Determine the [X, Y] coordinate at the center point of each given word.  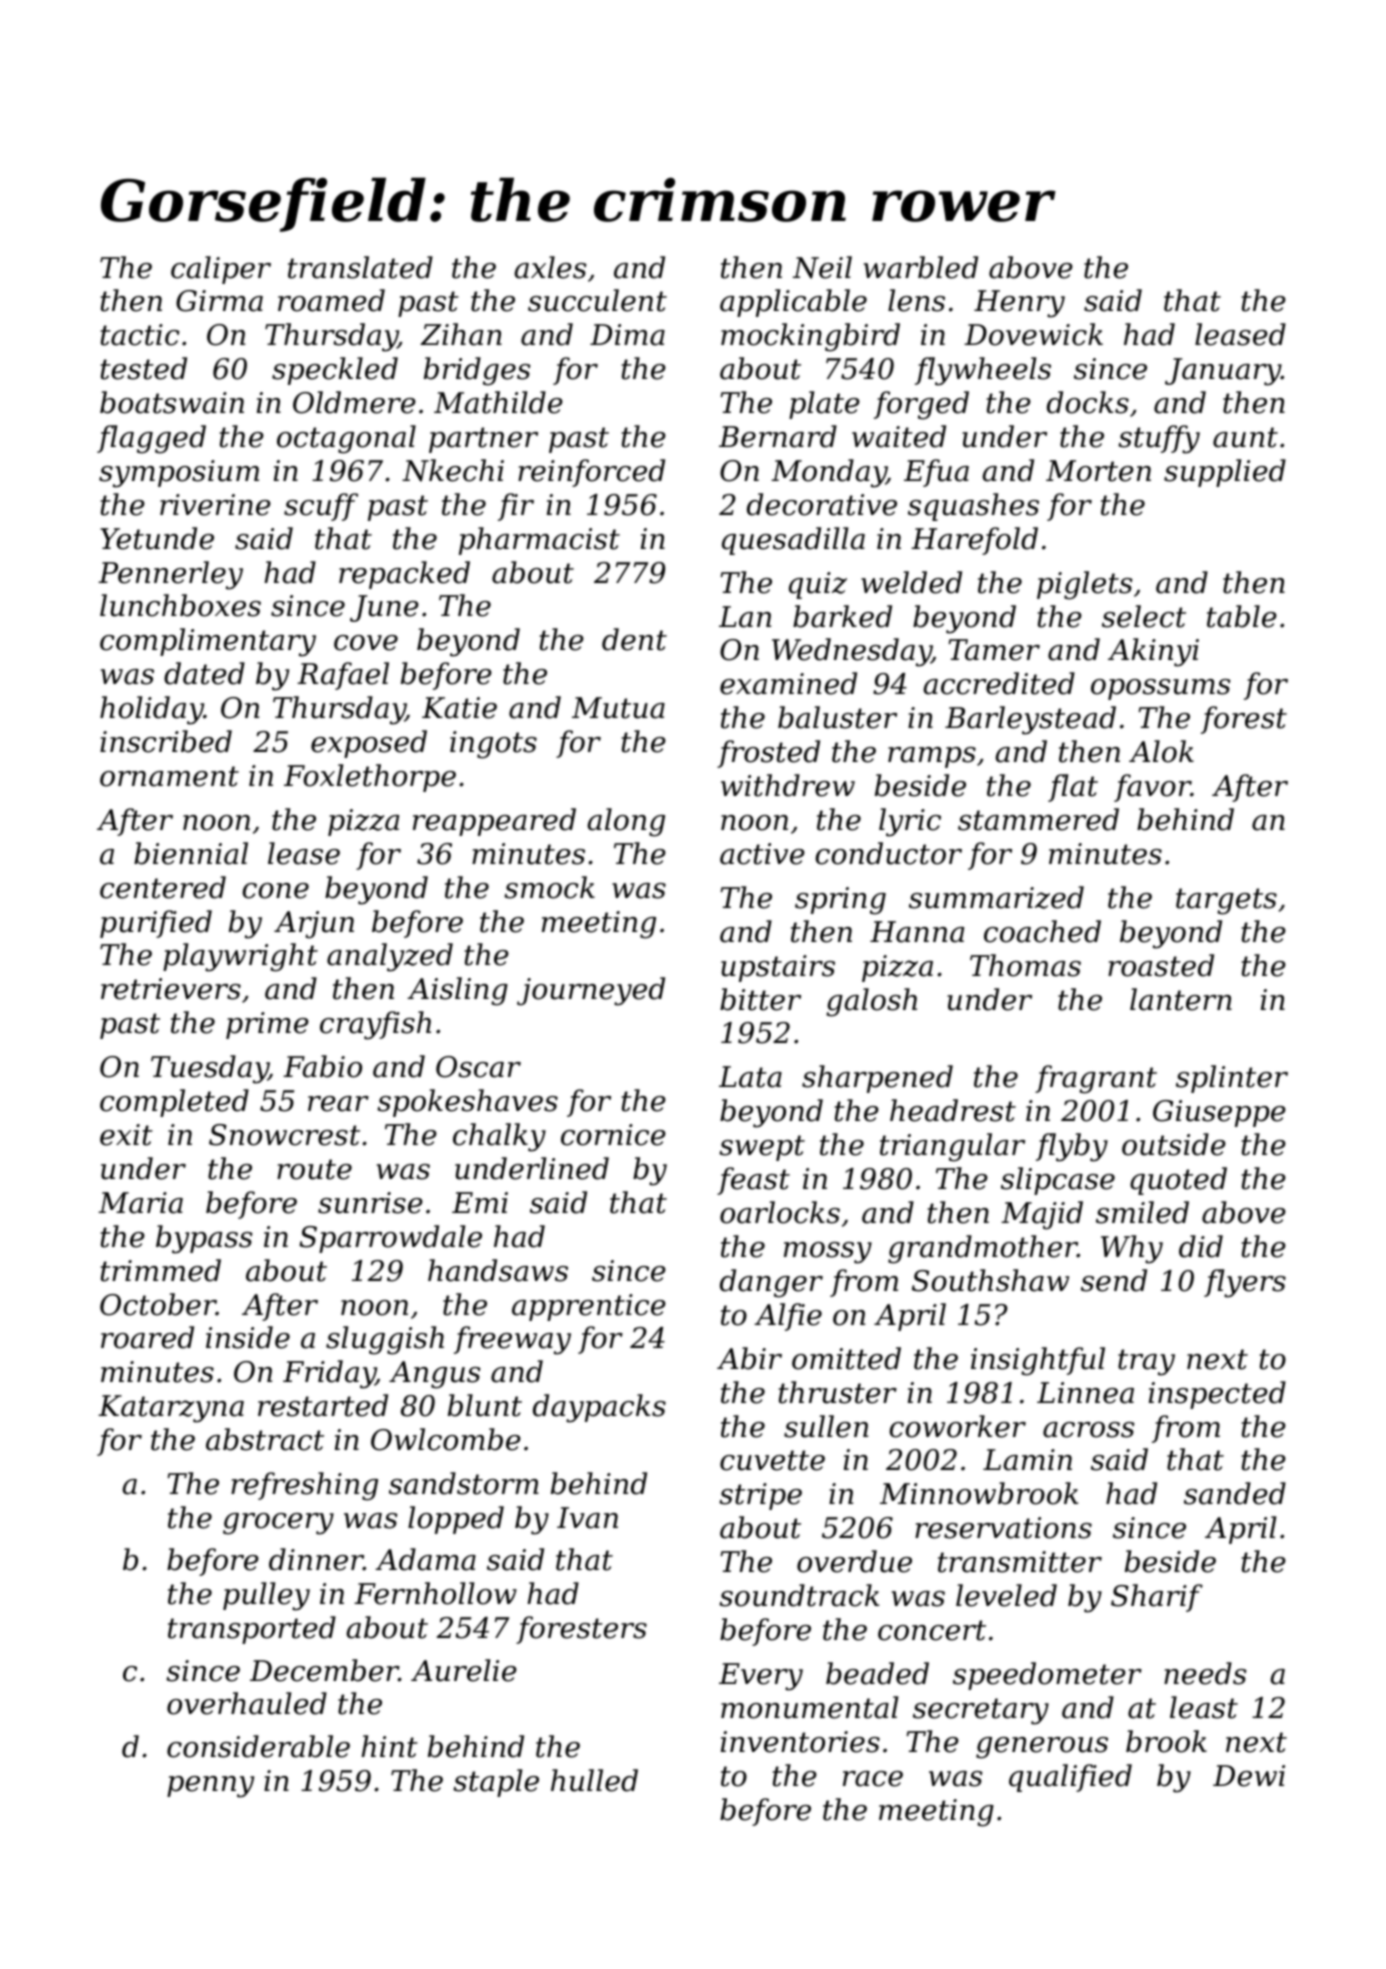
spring [840, 901]
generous [1042, 1748]
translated [360, 267]
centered [163, 887]
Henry [1019, 304]
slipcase [1058, 1181]
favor [1152, 788]
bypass [204, 1239]
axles [550, 267]
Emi [480, 1202]
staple [496, 1783]
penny [210, 1787]
